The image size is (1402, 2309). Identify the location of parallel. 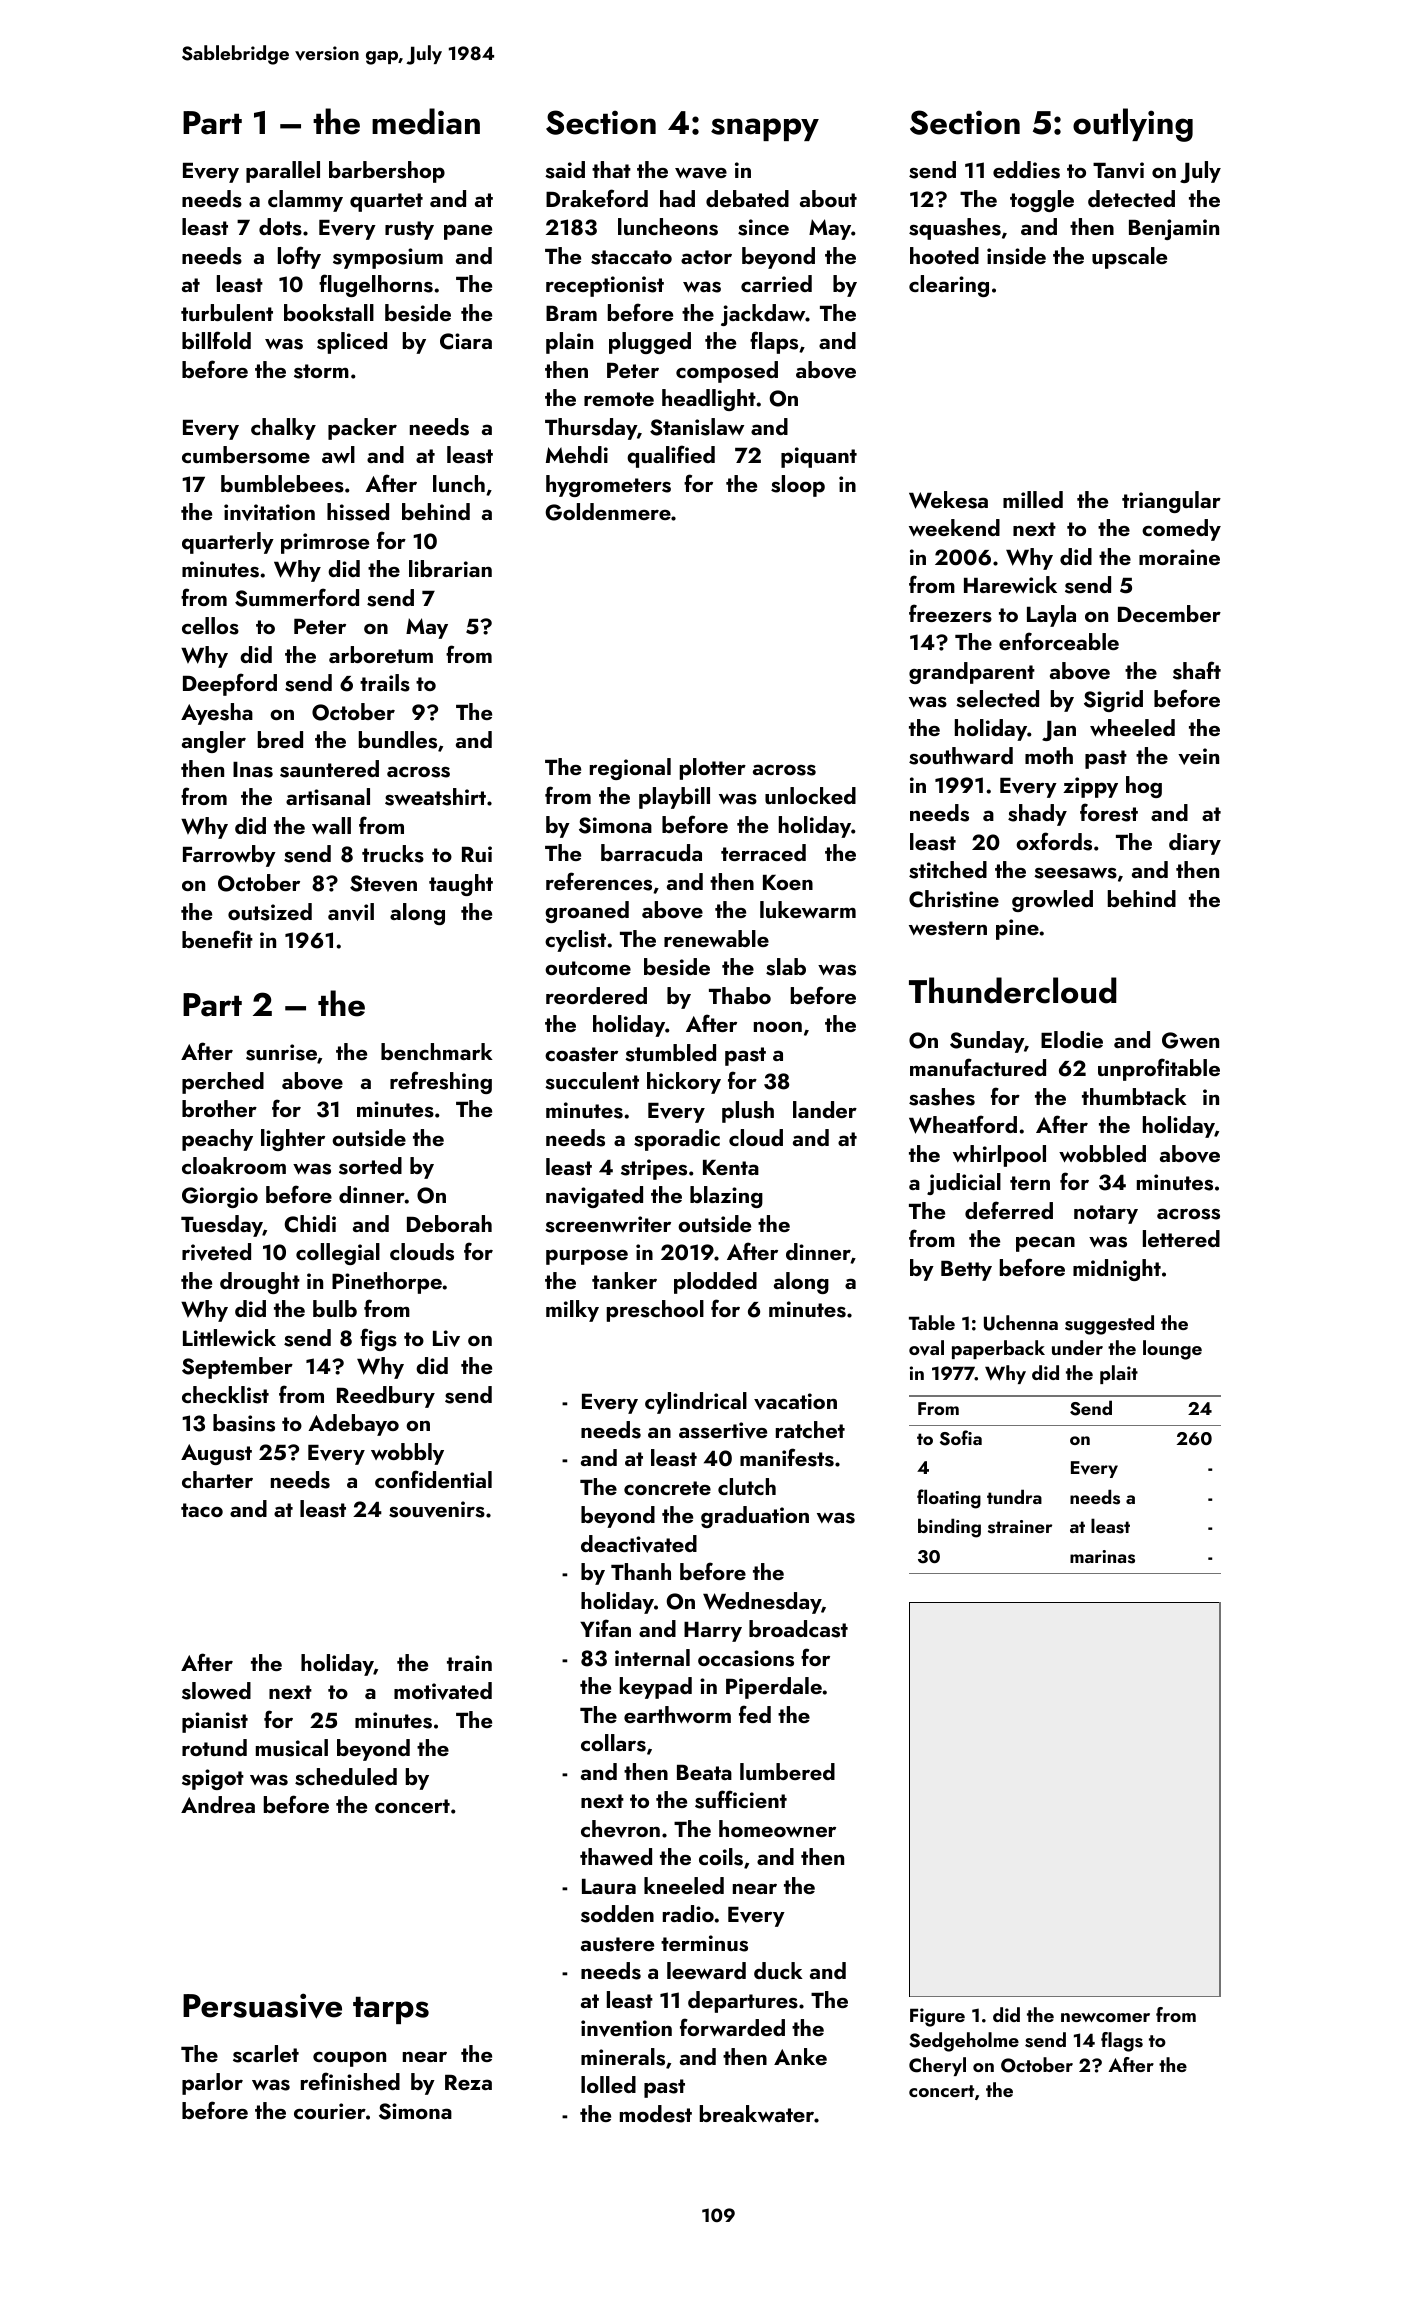
(283, 172).
